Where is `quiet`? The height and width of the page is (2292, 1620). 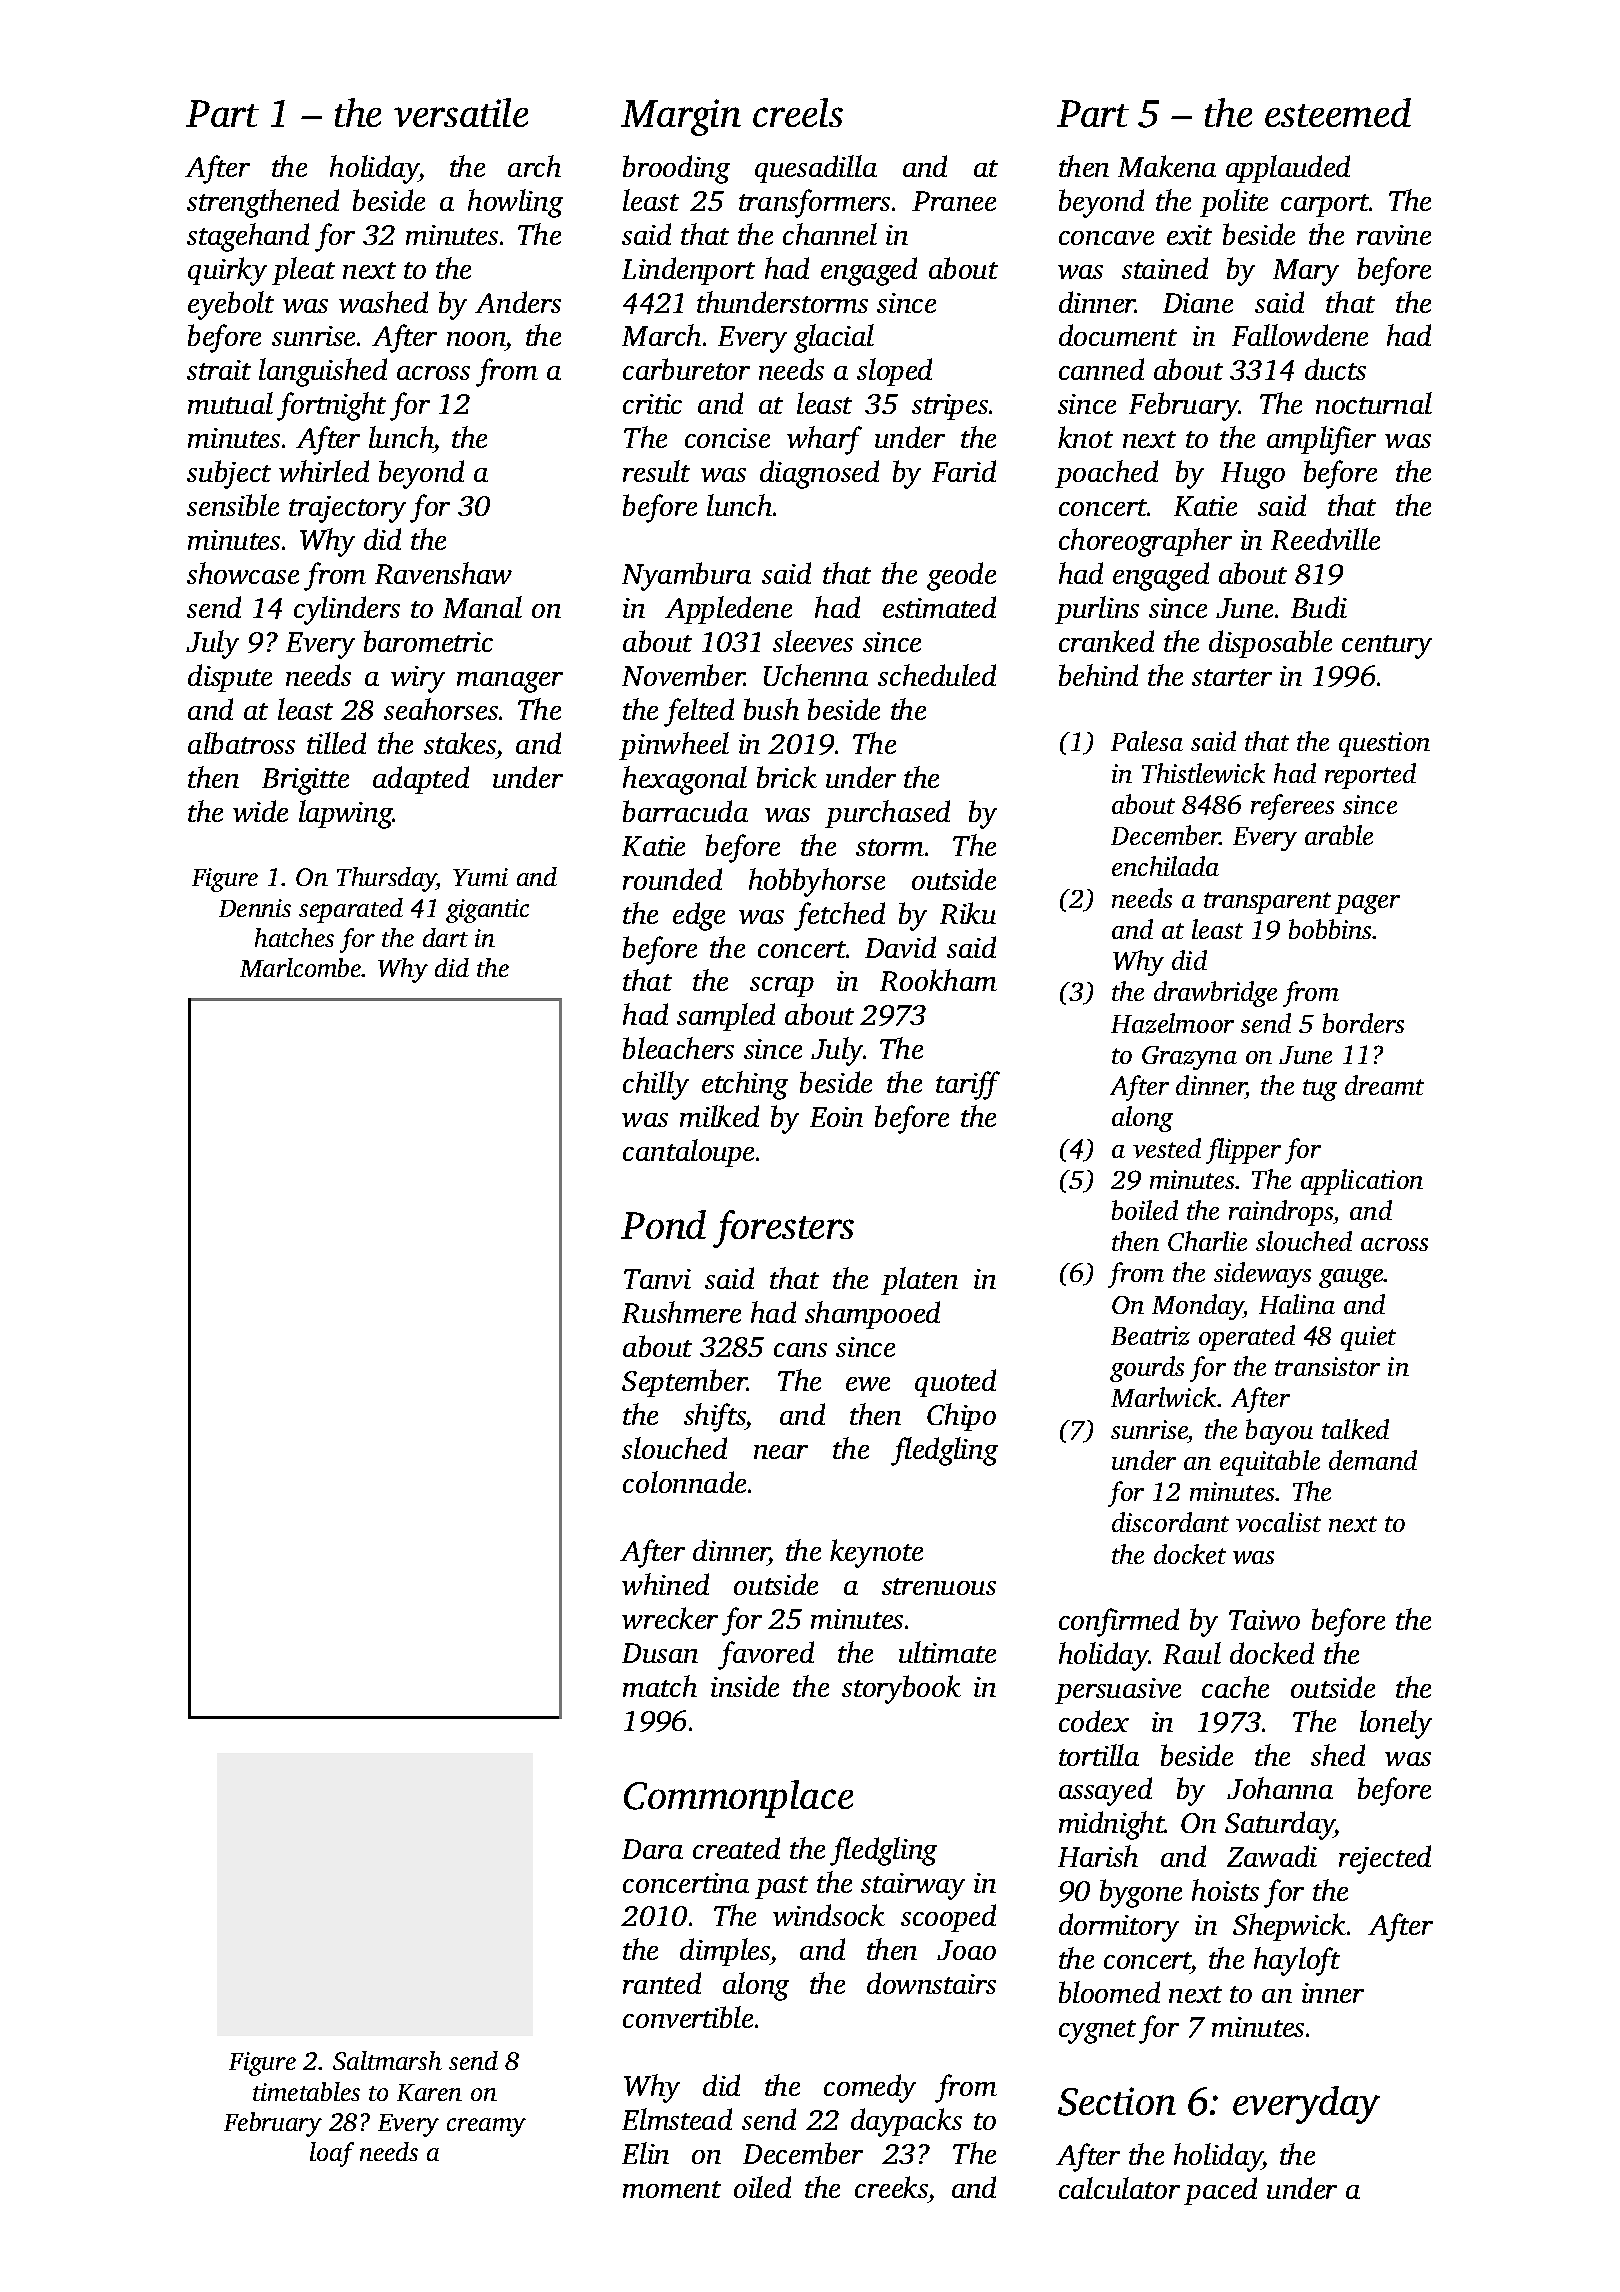
quiet is located at coordinates (1368, 1338).
